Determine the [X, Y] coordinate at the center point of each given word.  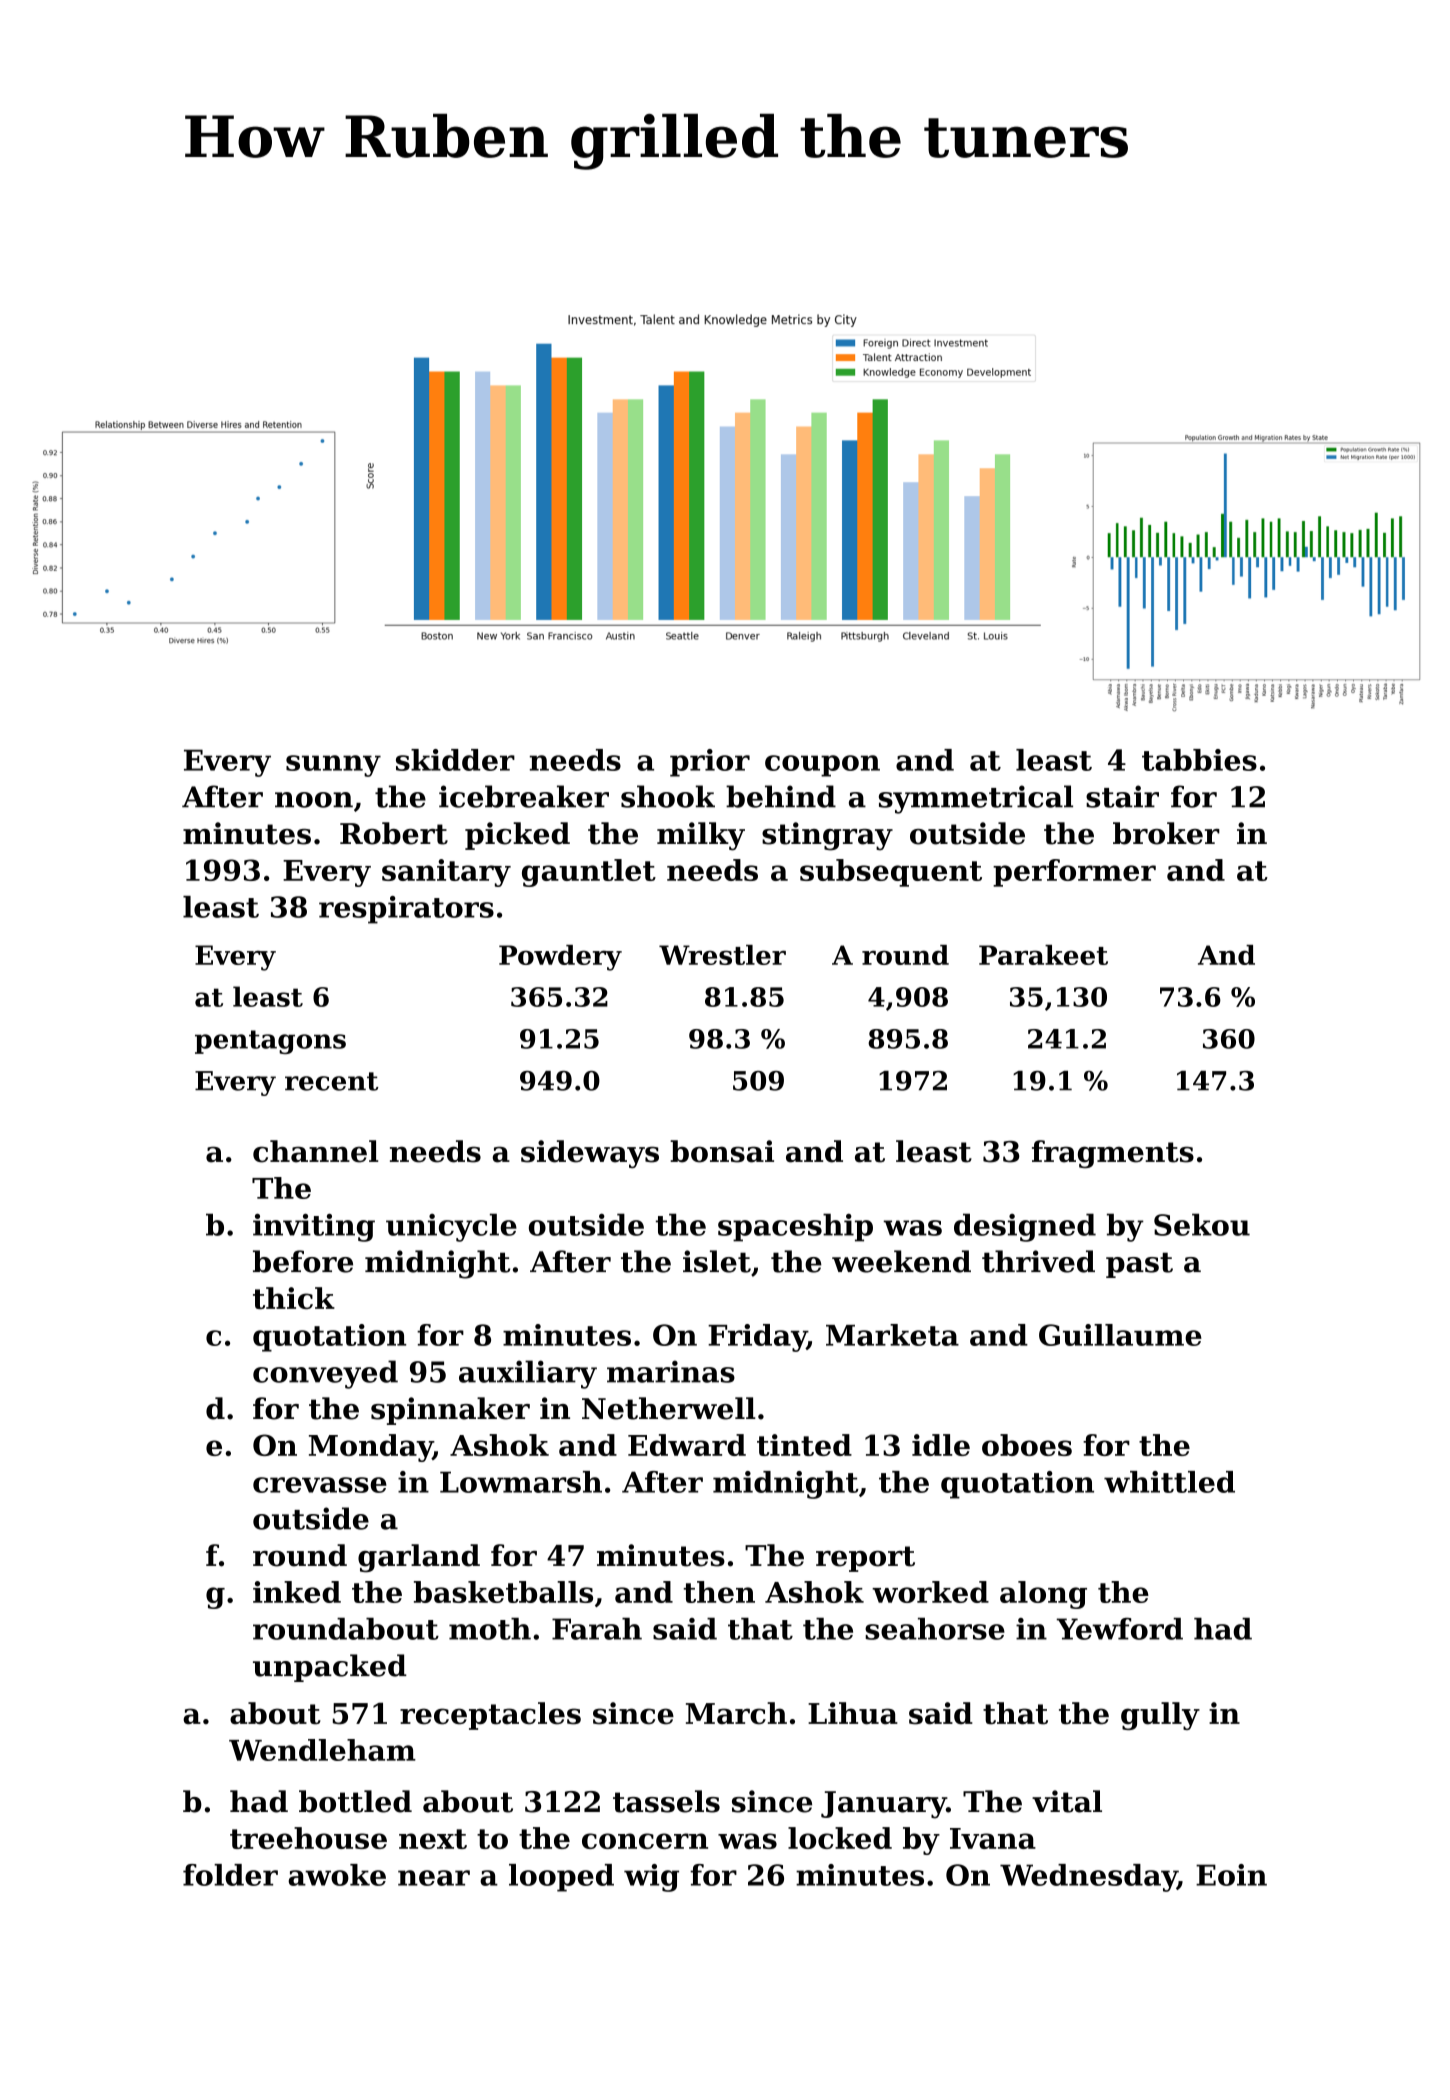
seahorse [935, 1629]
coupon [822, 766]
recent [332, 1081]
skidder [455, 760]
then [719, 1592]
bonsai [722, 1151]
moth [490, 1629]
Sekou [1202, 1224]
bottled [355, 1801]
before [303, 1261]
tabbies [1199, 760]
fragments [1113, 1154]
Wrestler [722, 955]
